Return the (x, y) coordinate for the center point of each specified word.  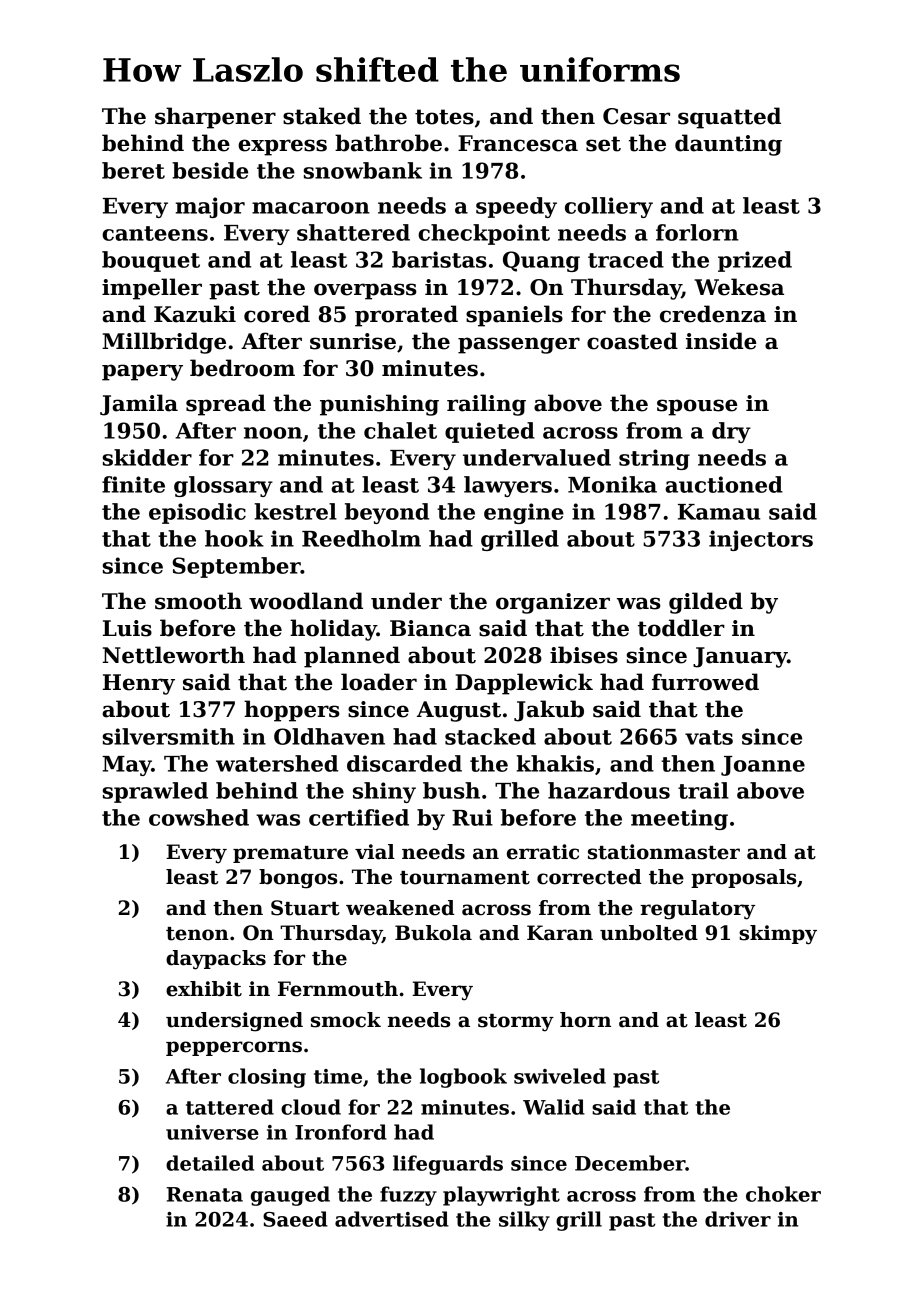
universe (212, 1132)
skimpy (778, 935)
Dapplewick (524, 684)
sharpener (215, 118)
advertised (392, 1219)
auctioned (724, 484)
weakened (400, 908)
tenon (197, 934)
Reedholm (361, 538)
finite (133, 484)
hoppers (292, 711)
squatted (729, 118)
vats (709, 737)
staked (322, 116)
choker (783, 1194)
